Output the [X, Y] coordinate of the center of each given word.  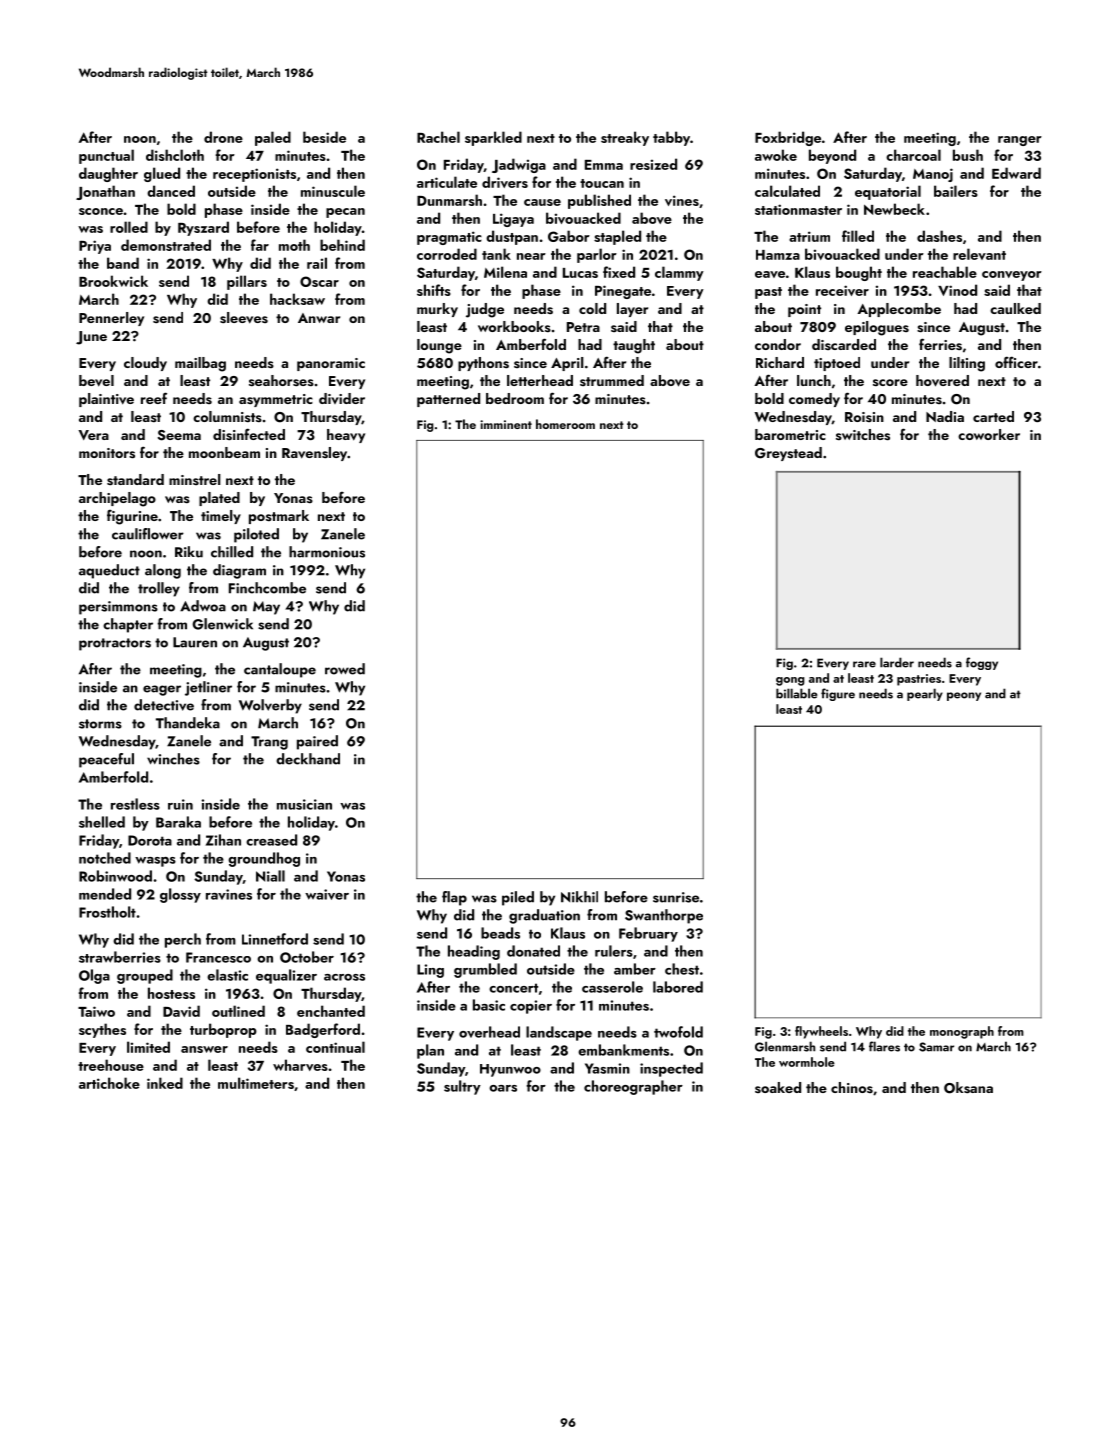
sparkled [493, 138]
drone [223, 137]
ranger [1020, 141]
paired [317, 742]
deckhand [308, 759]
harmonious [327, 552]
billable [797, 693]
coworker [989, 434]
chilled [232, 552]
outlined [238, 1011]
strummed [612, 380]
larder [897, 662]
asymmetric [276, 400]
